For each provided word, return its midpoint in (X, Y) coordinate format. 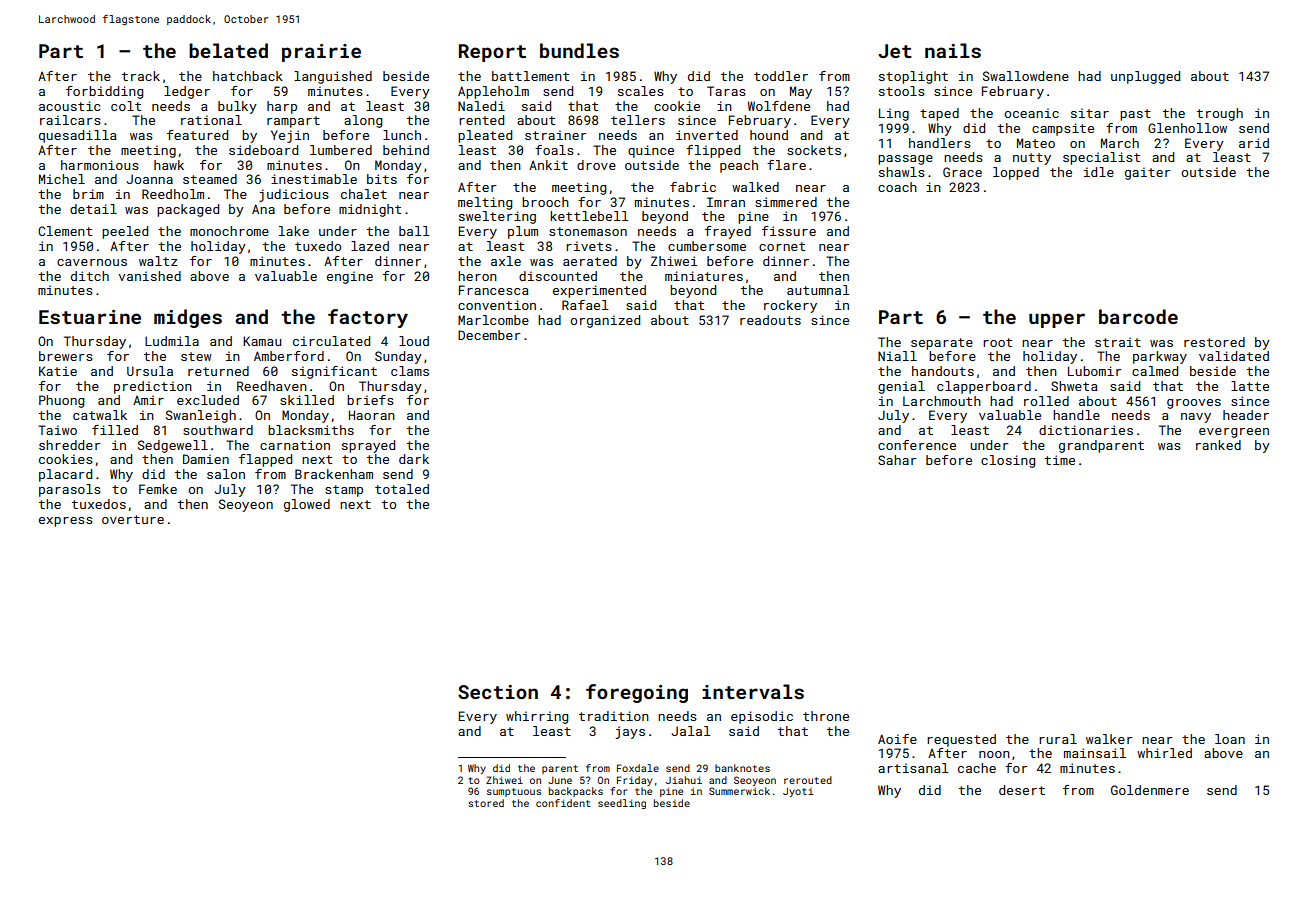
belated (228, 50)
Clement (65, 231)
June (560, 780)
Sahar (897, 460)
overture (133, 519)
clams (410, 371)
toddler (781, 76)
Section (498, 692)
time (1060, 460)
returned (218, 371)
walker (1109, 739)
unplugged (1145, 77)
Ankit (548, 165)
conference (917, 445)
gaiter (1148, 173)
